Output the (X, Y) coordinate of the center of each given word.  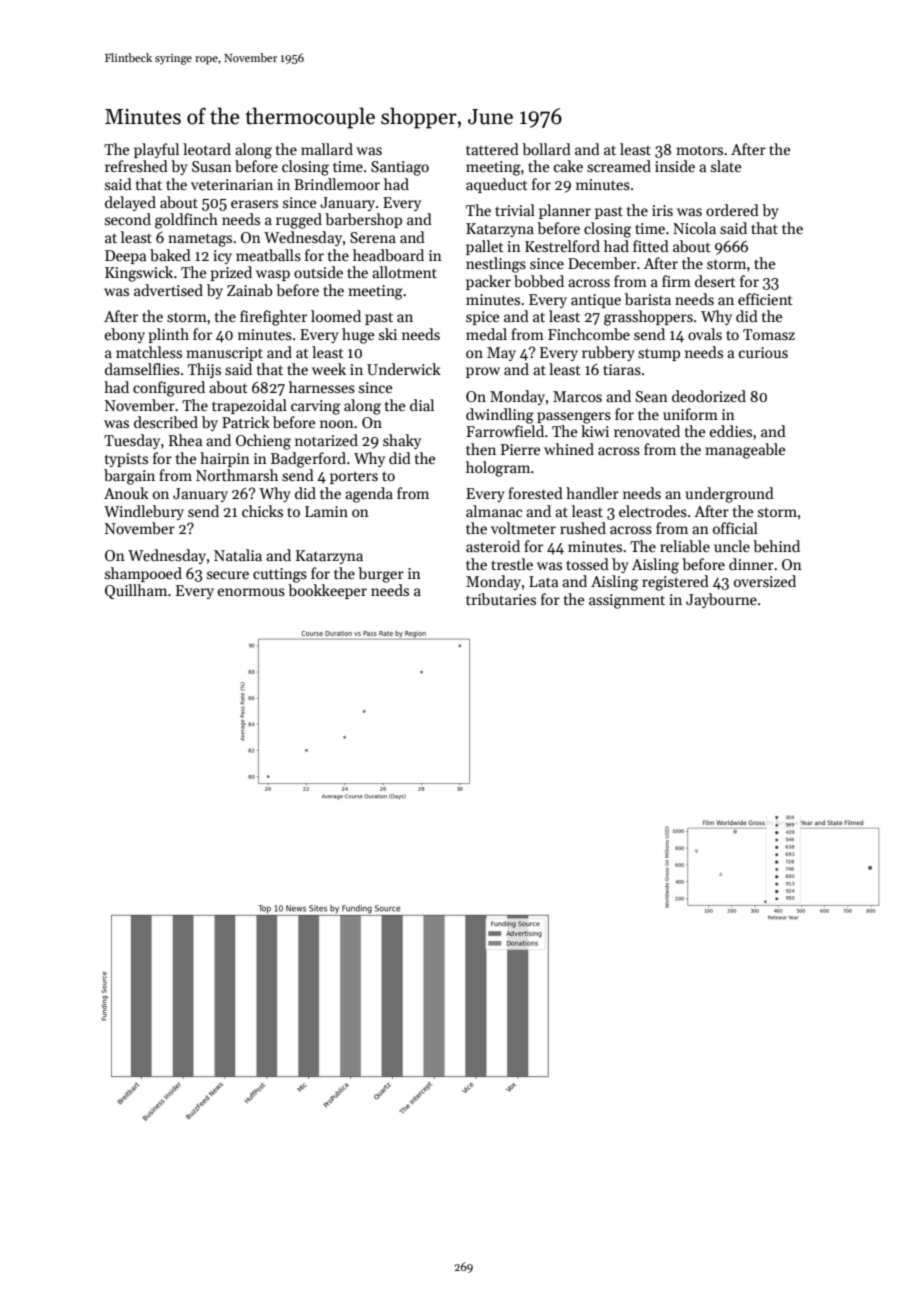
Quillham (136, 591)
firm (676, 281)
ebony (125, 335)
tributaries (501, 599)
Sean (652, 396)
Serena (373, 237)
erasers (254, 204)
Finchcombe (589, 334)
